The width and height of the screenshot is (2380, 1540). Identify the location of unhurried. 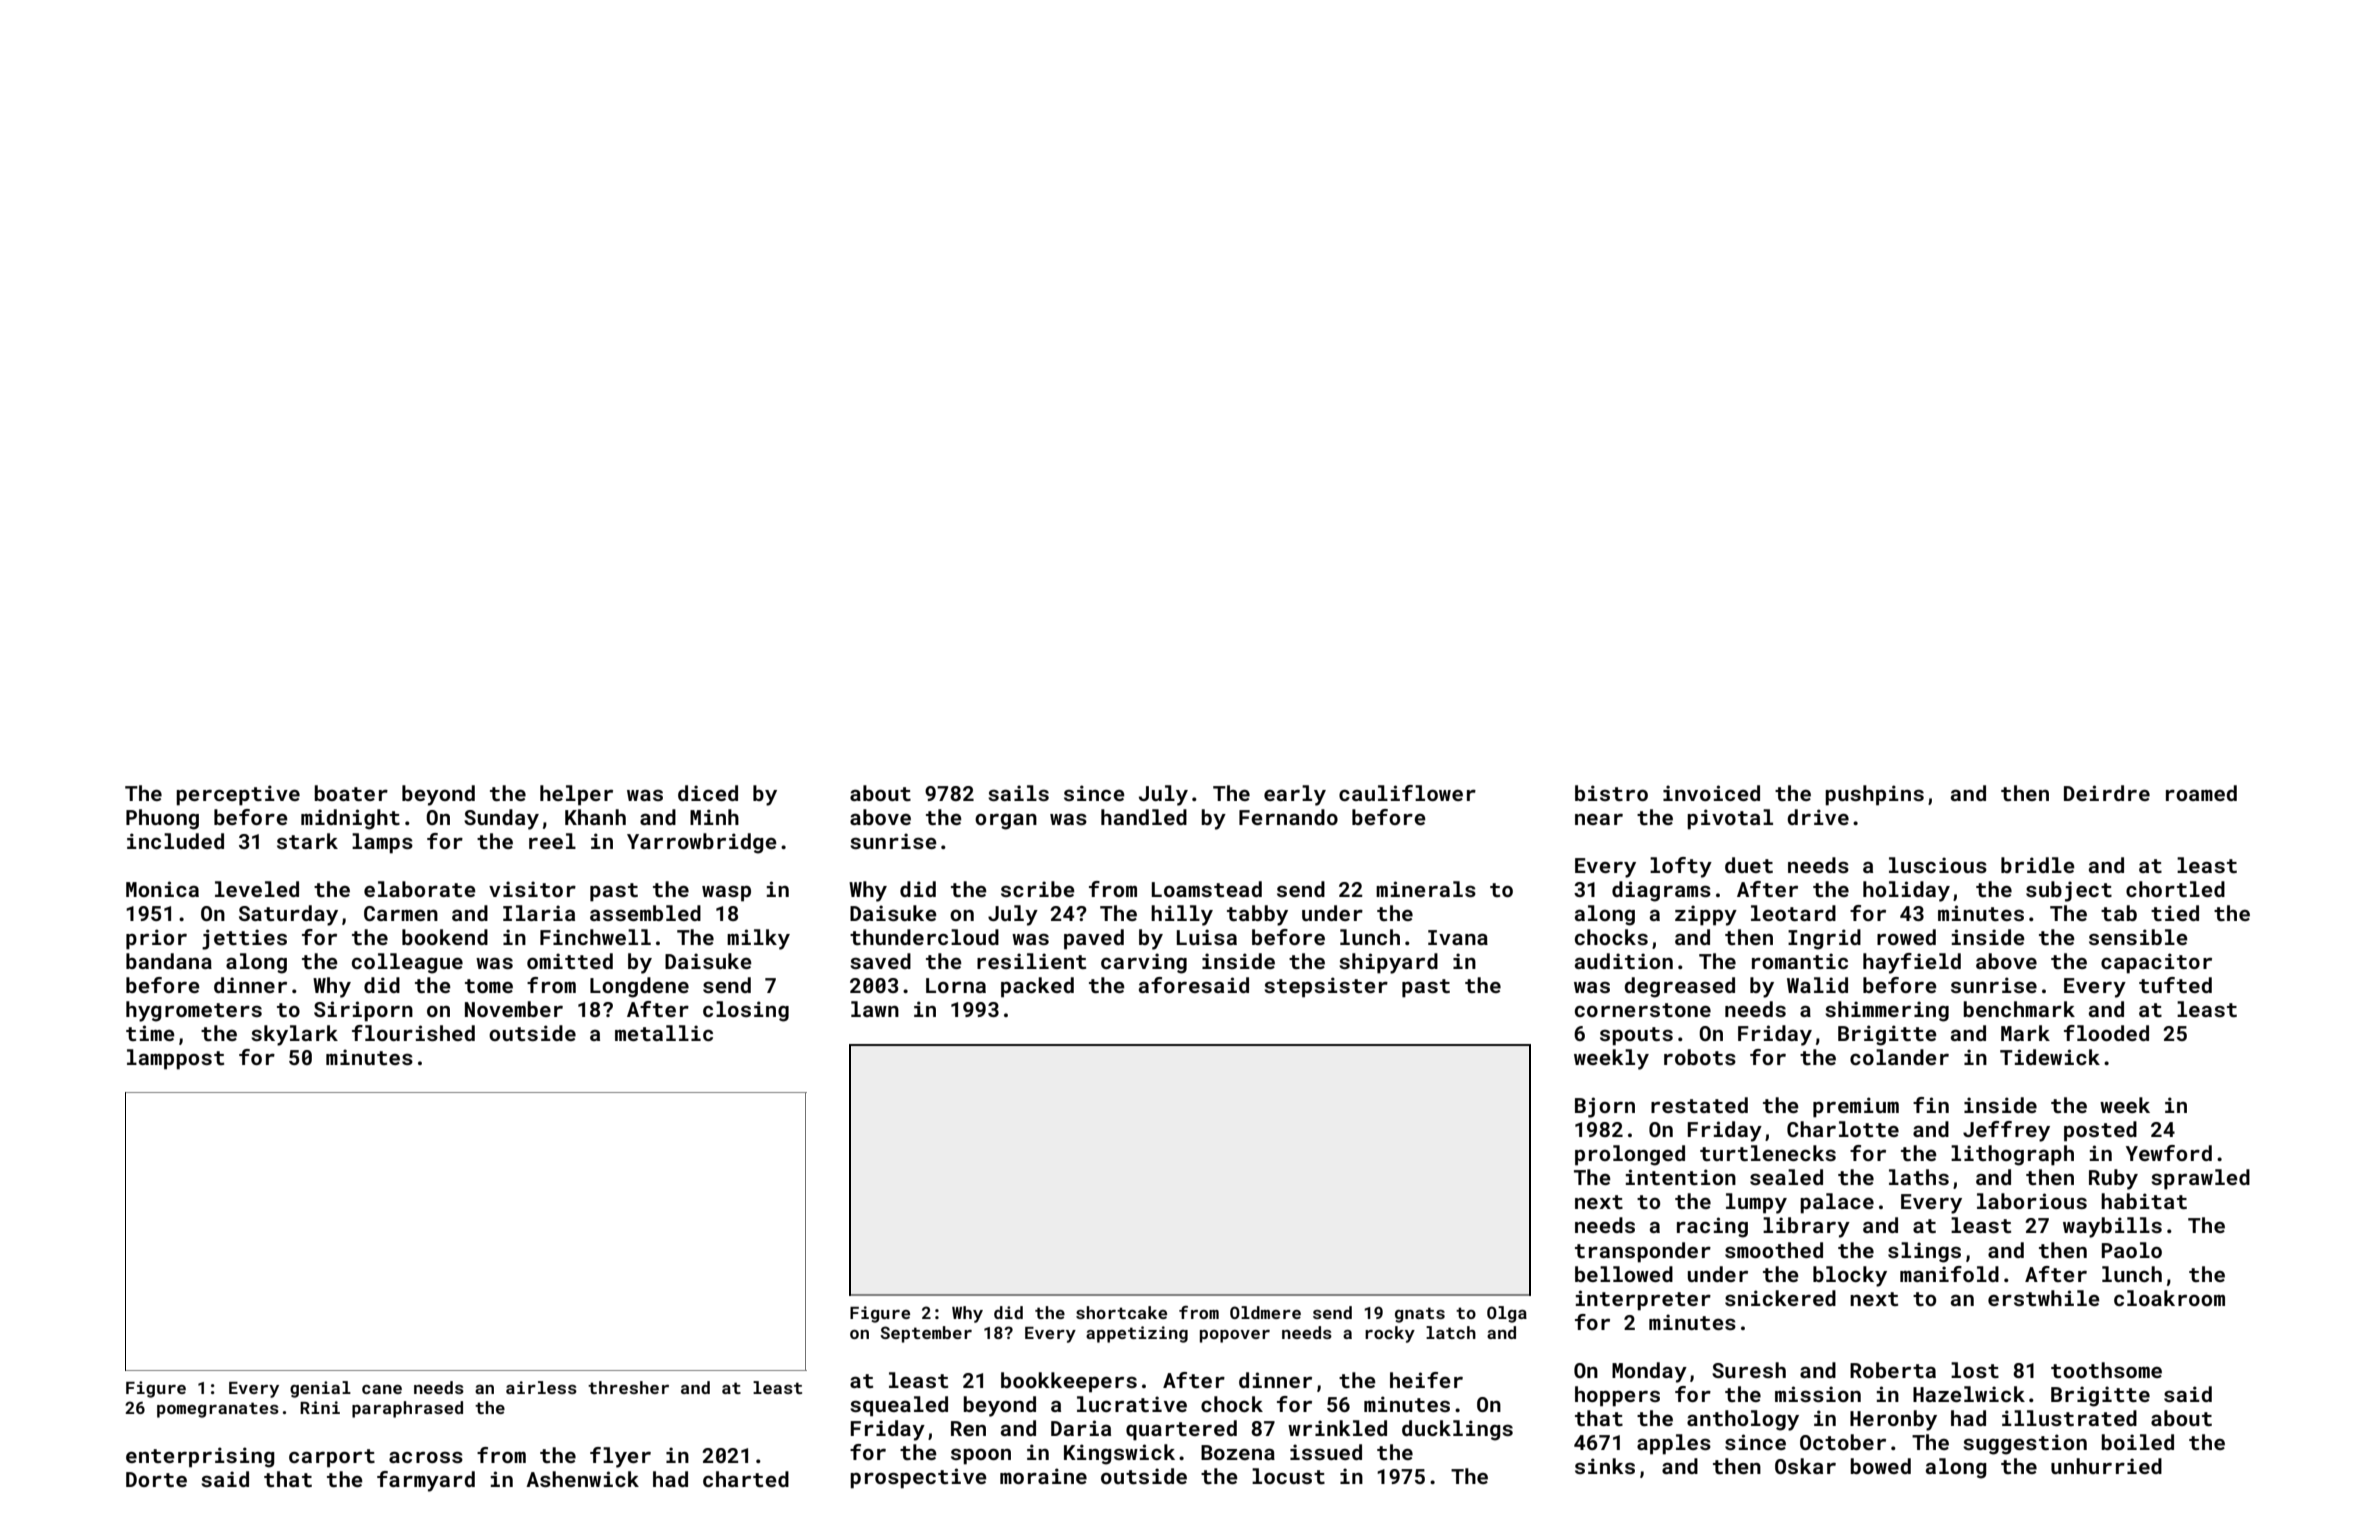
(2106, 1466).
